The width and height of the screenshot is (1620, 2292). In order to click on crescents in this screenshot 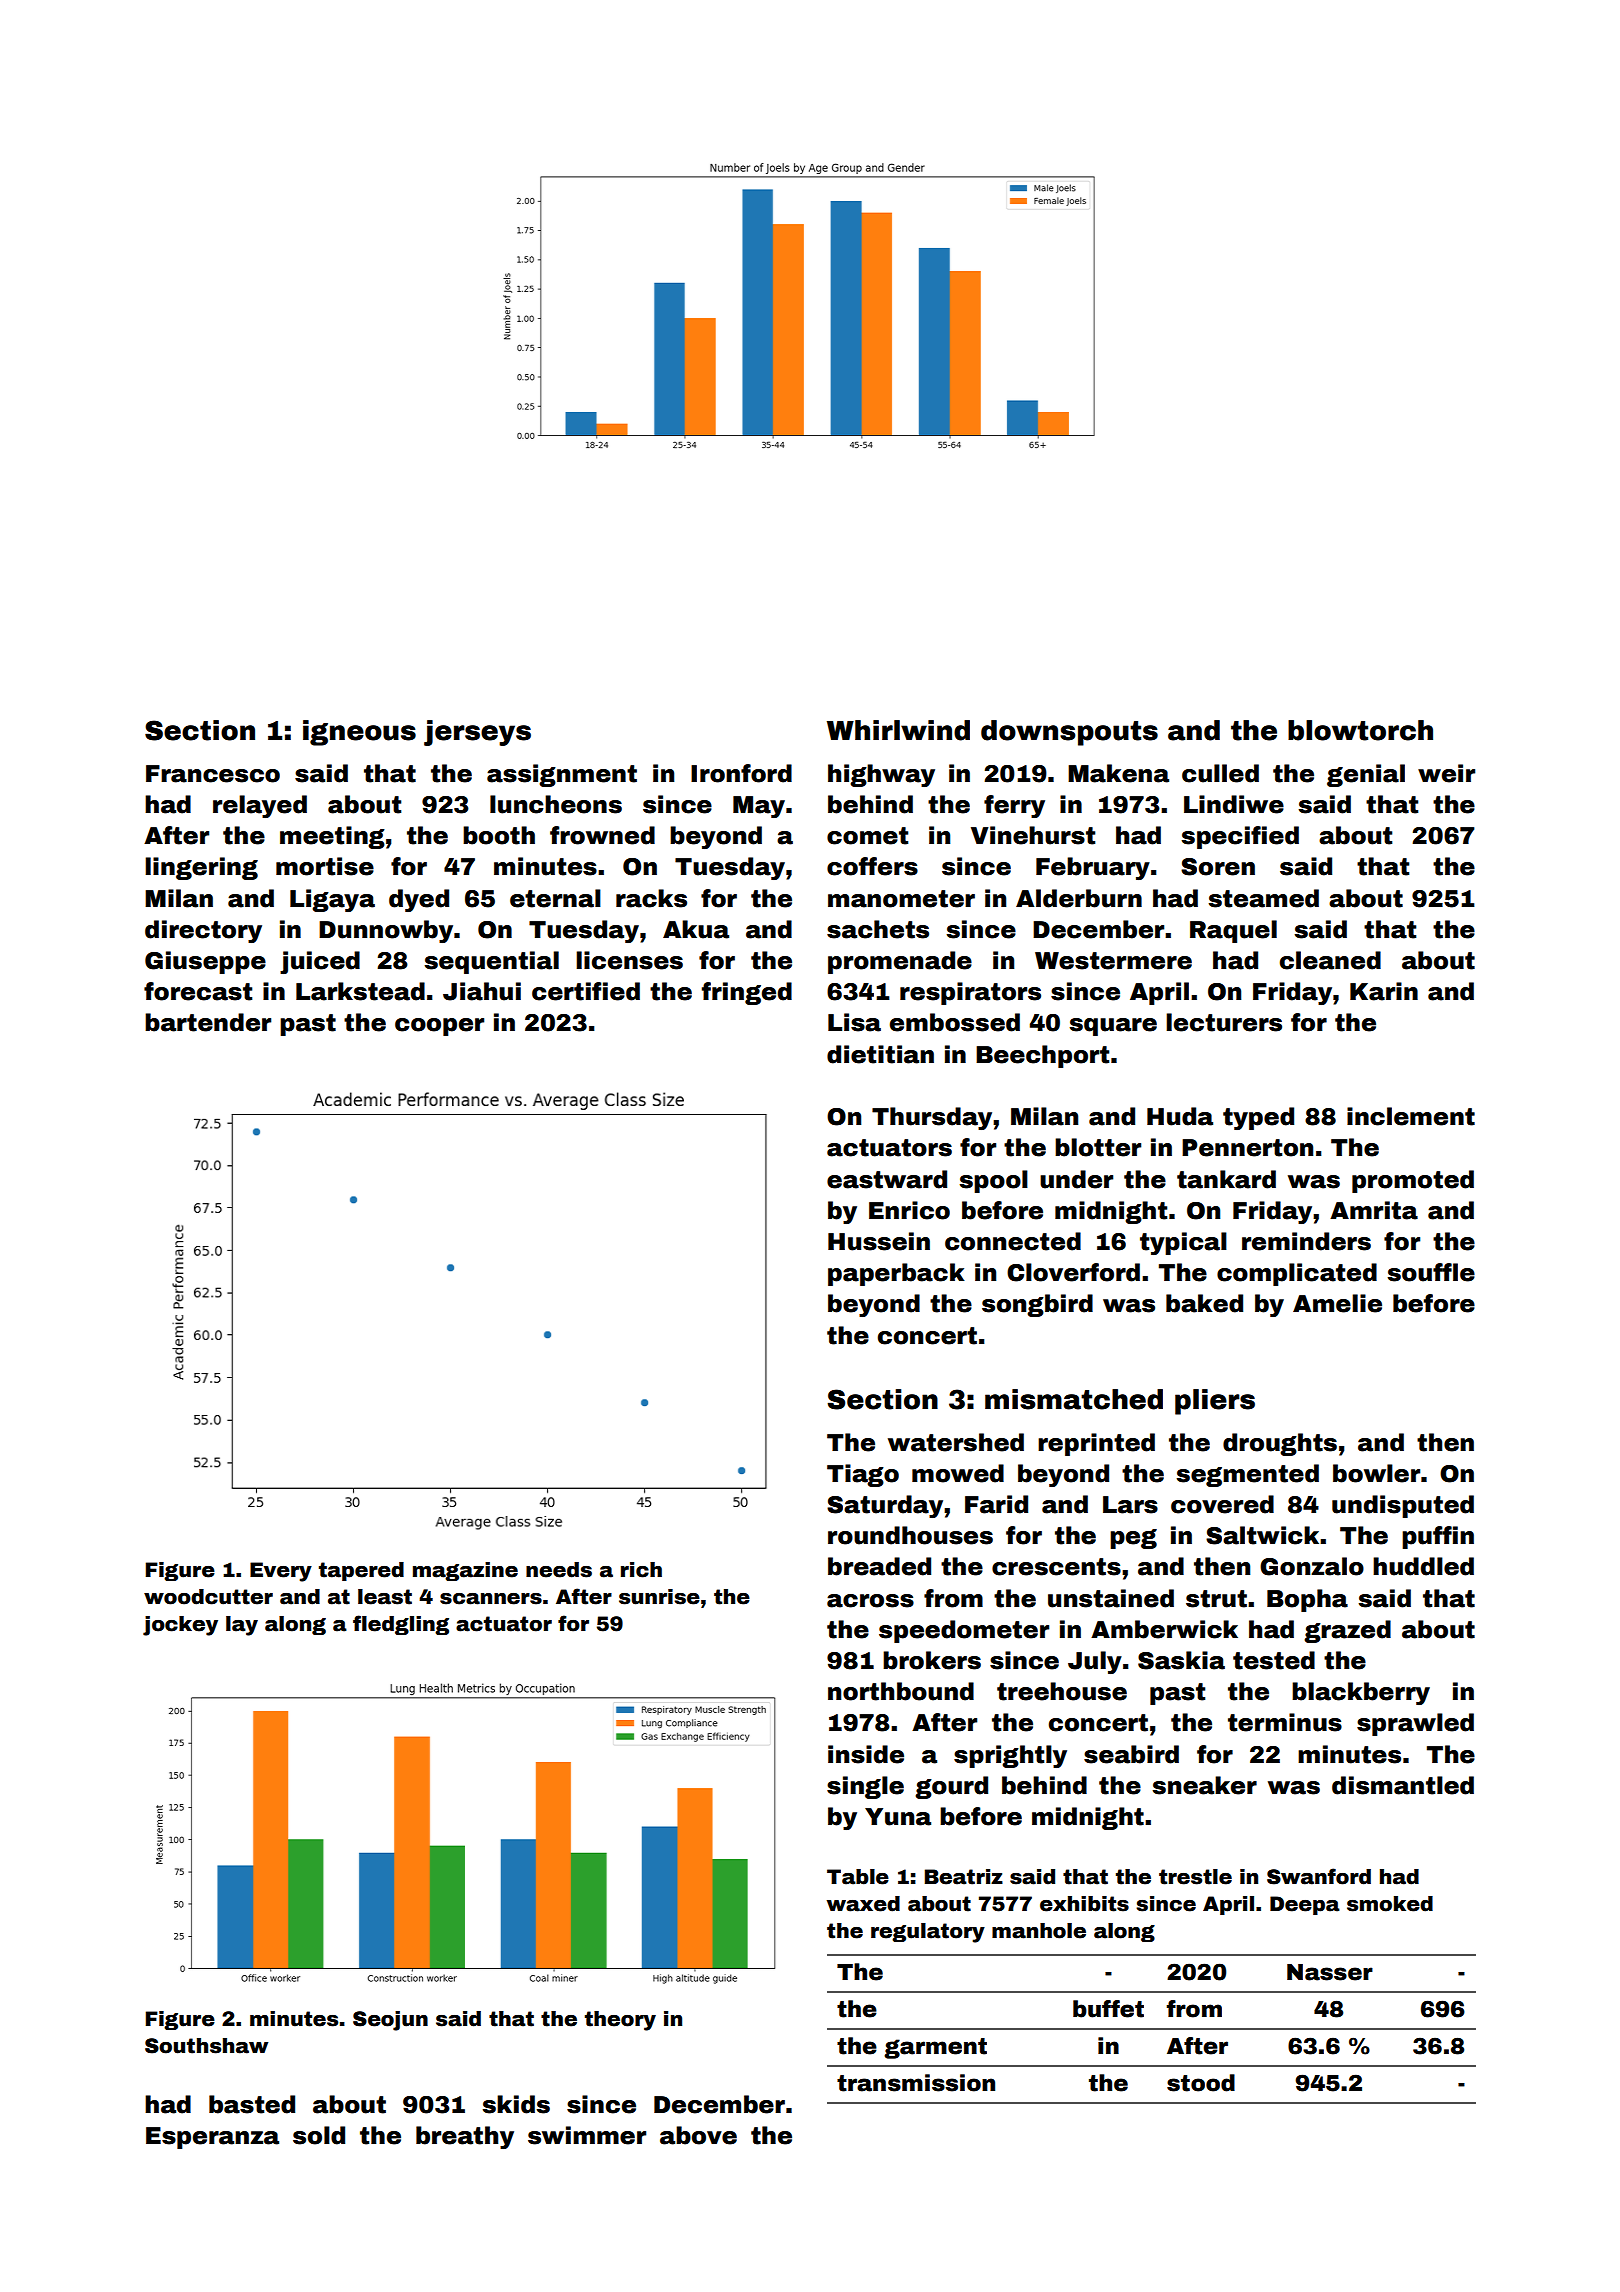, I will do `click(1056, 1567)`.
